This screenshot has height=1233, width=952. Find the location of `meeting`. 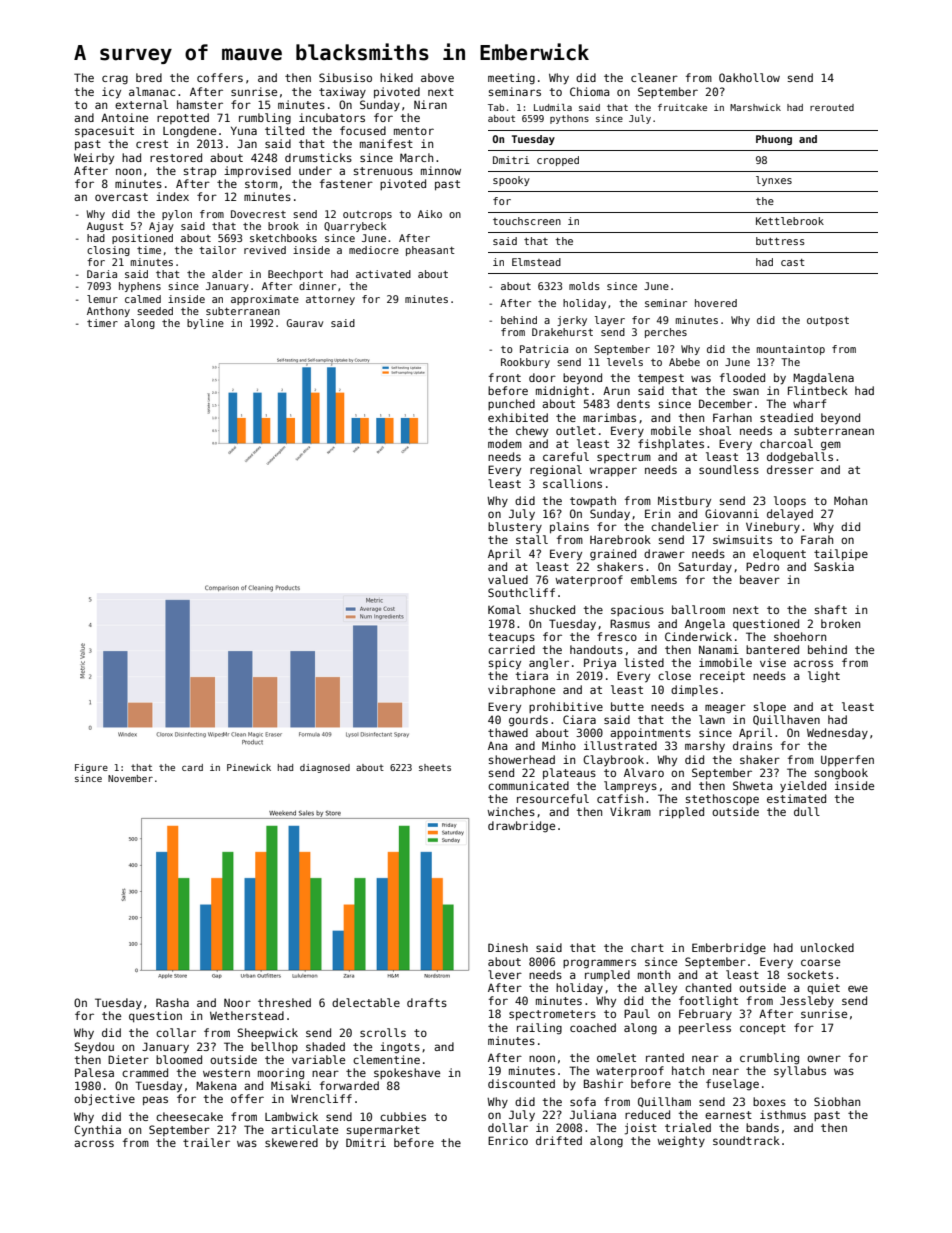

meeting is located at coordinates (511, 79).
